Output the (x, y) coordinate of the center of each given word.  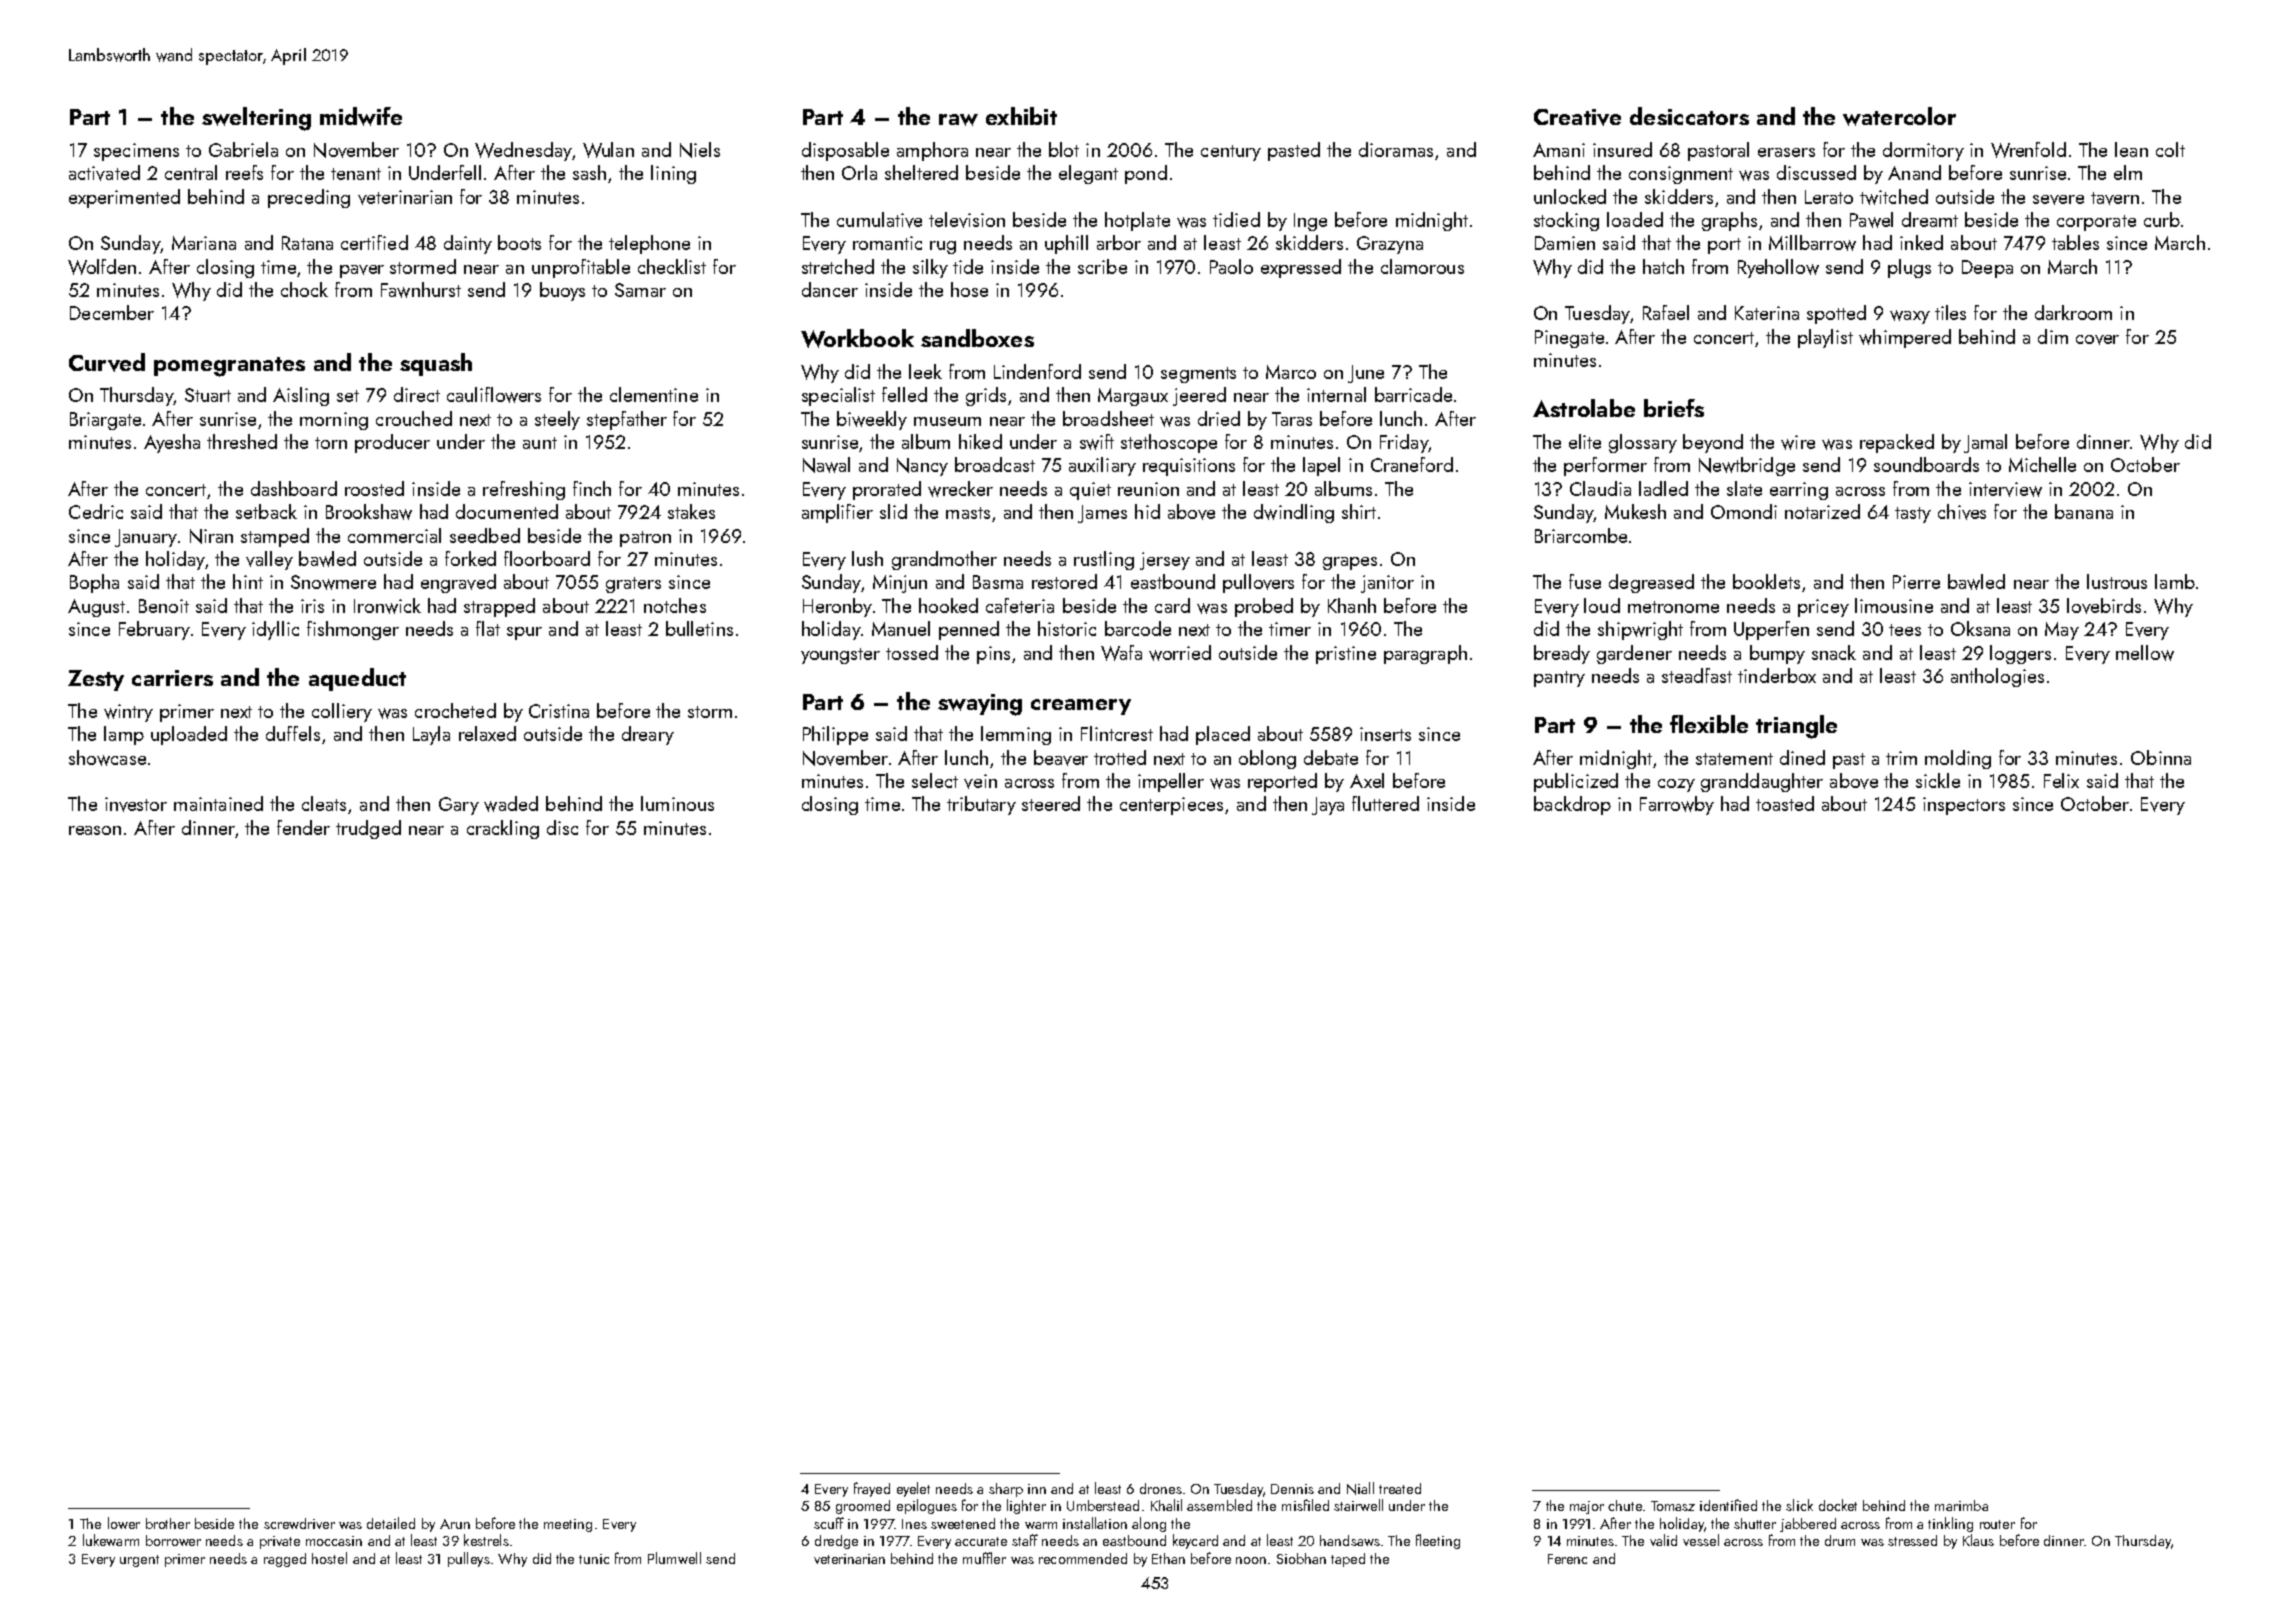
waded (511, 804)
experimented (124, 198)
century (1231, 153)
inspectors (1964, 806)
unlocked (1570, 196)
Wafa (1121, 653)
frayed (872, 1489)
